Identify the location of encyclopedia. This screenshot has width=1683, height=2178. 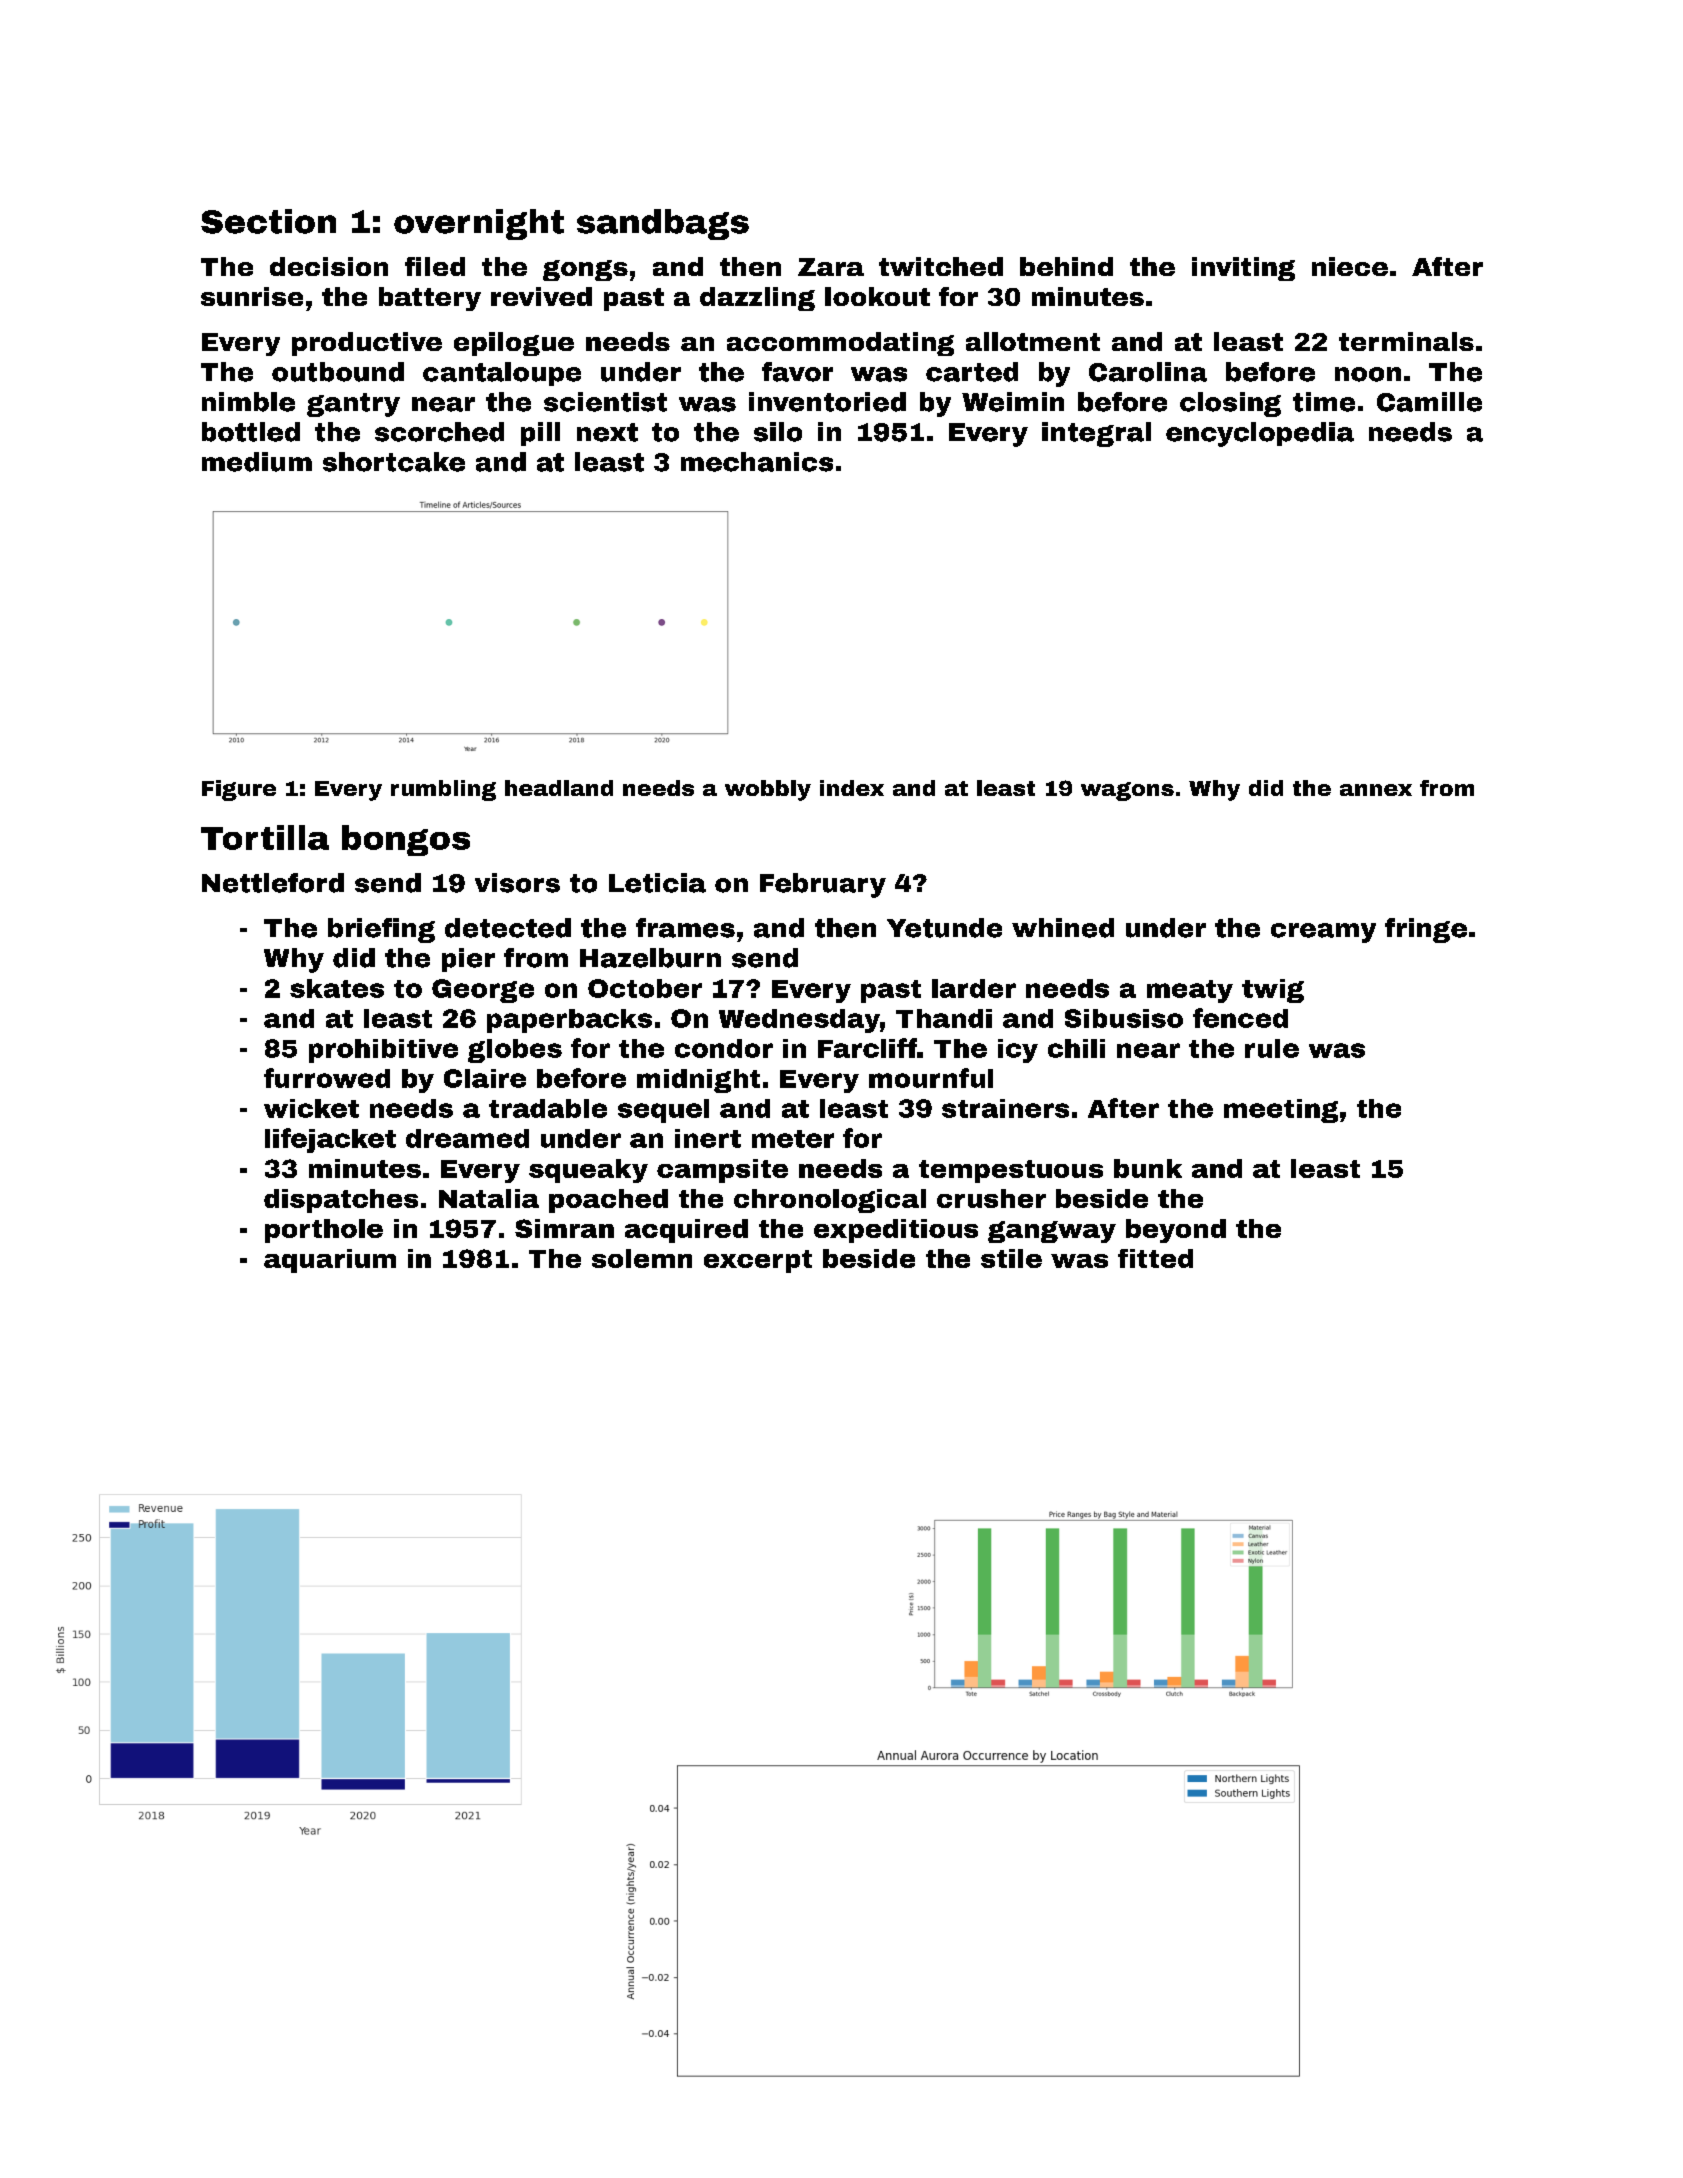
(1260, 434).
